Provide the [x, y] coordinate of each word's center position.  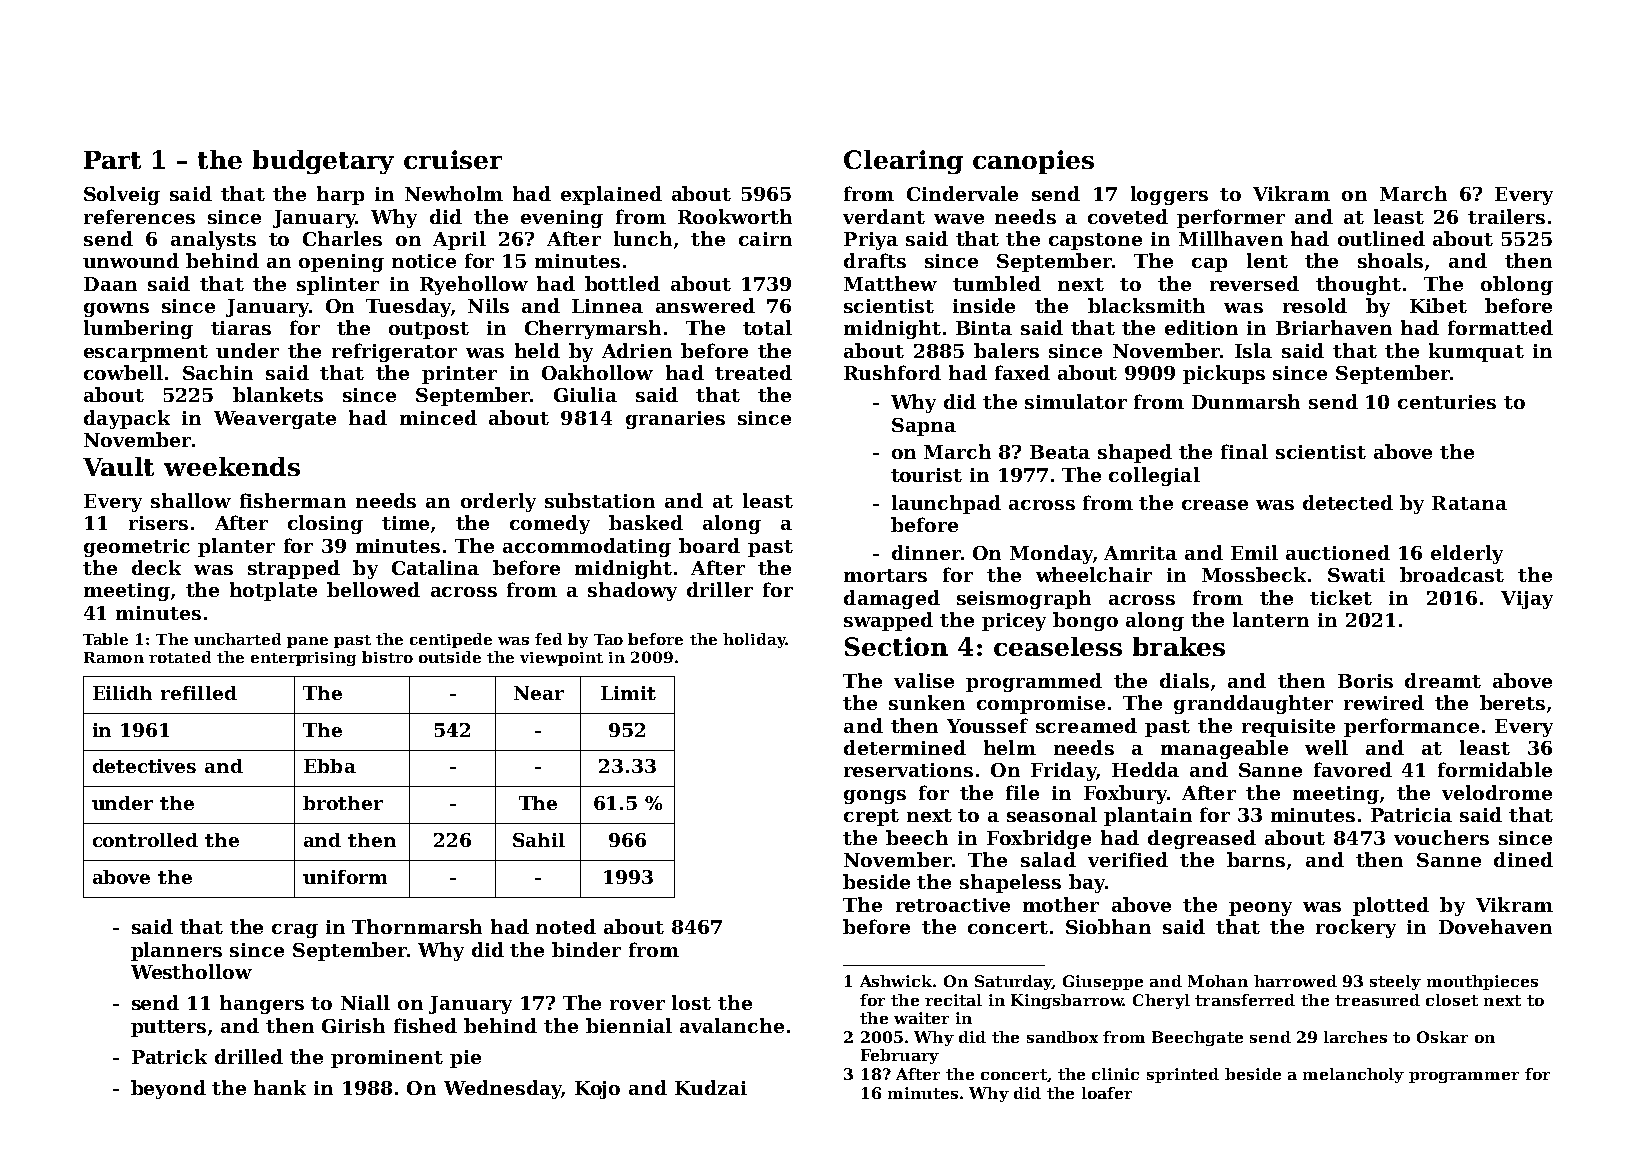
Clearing [903, 162]
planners [176, 951]
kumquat [1476, 352]
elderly [1467, 554]
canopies [1033, 162]
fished [425, 1025]
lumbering [138, 329]
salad [1048, 859]
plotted [1391, 906]
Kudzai [711, 1087]
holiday [754, 640]
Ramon [114, 657]
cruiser [453, 159]
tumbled [997, 283]
